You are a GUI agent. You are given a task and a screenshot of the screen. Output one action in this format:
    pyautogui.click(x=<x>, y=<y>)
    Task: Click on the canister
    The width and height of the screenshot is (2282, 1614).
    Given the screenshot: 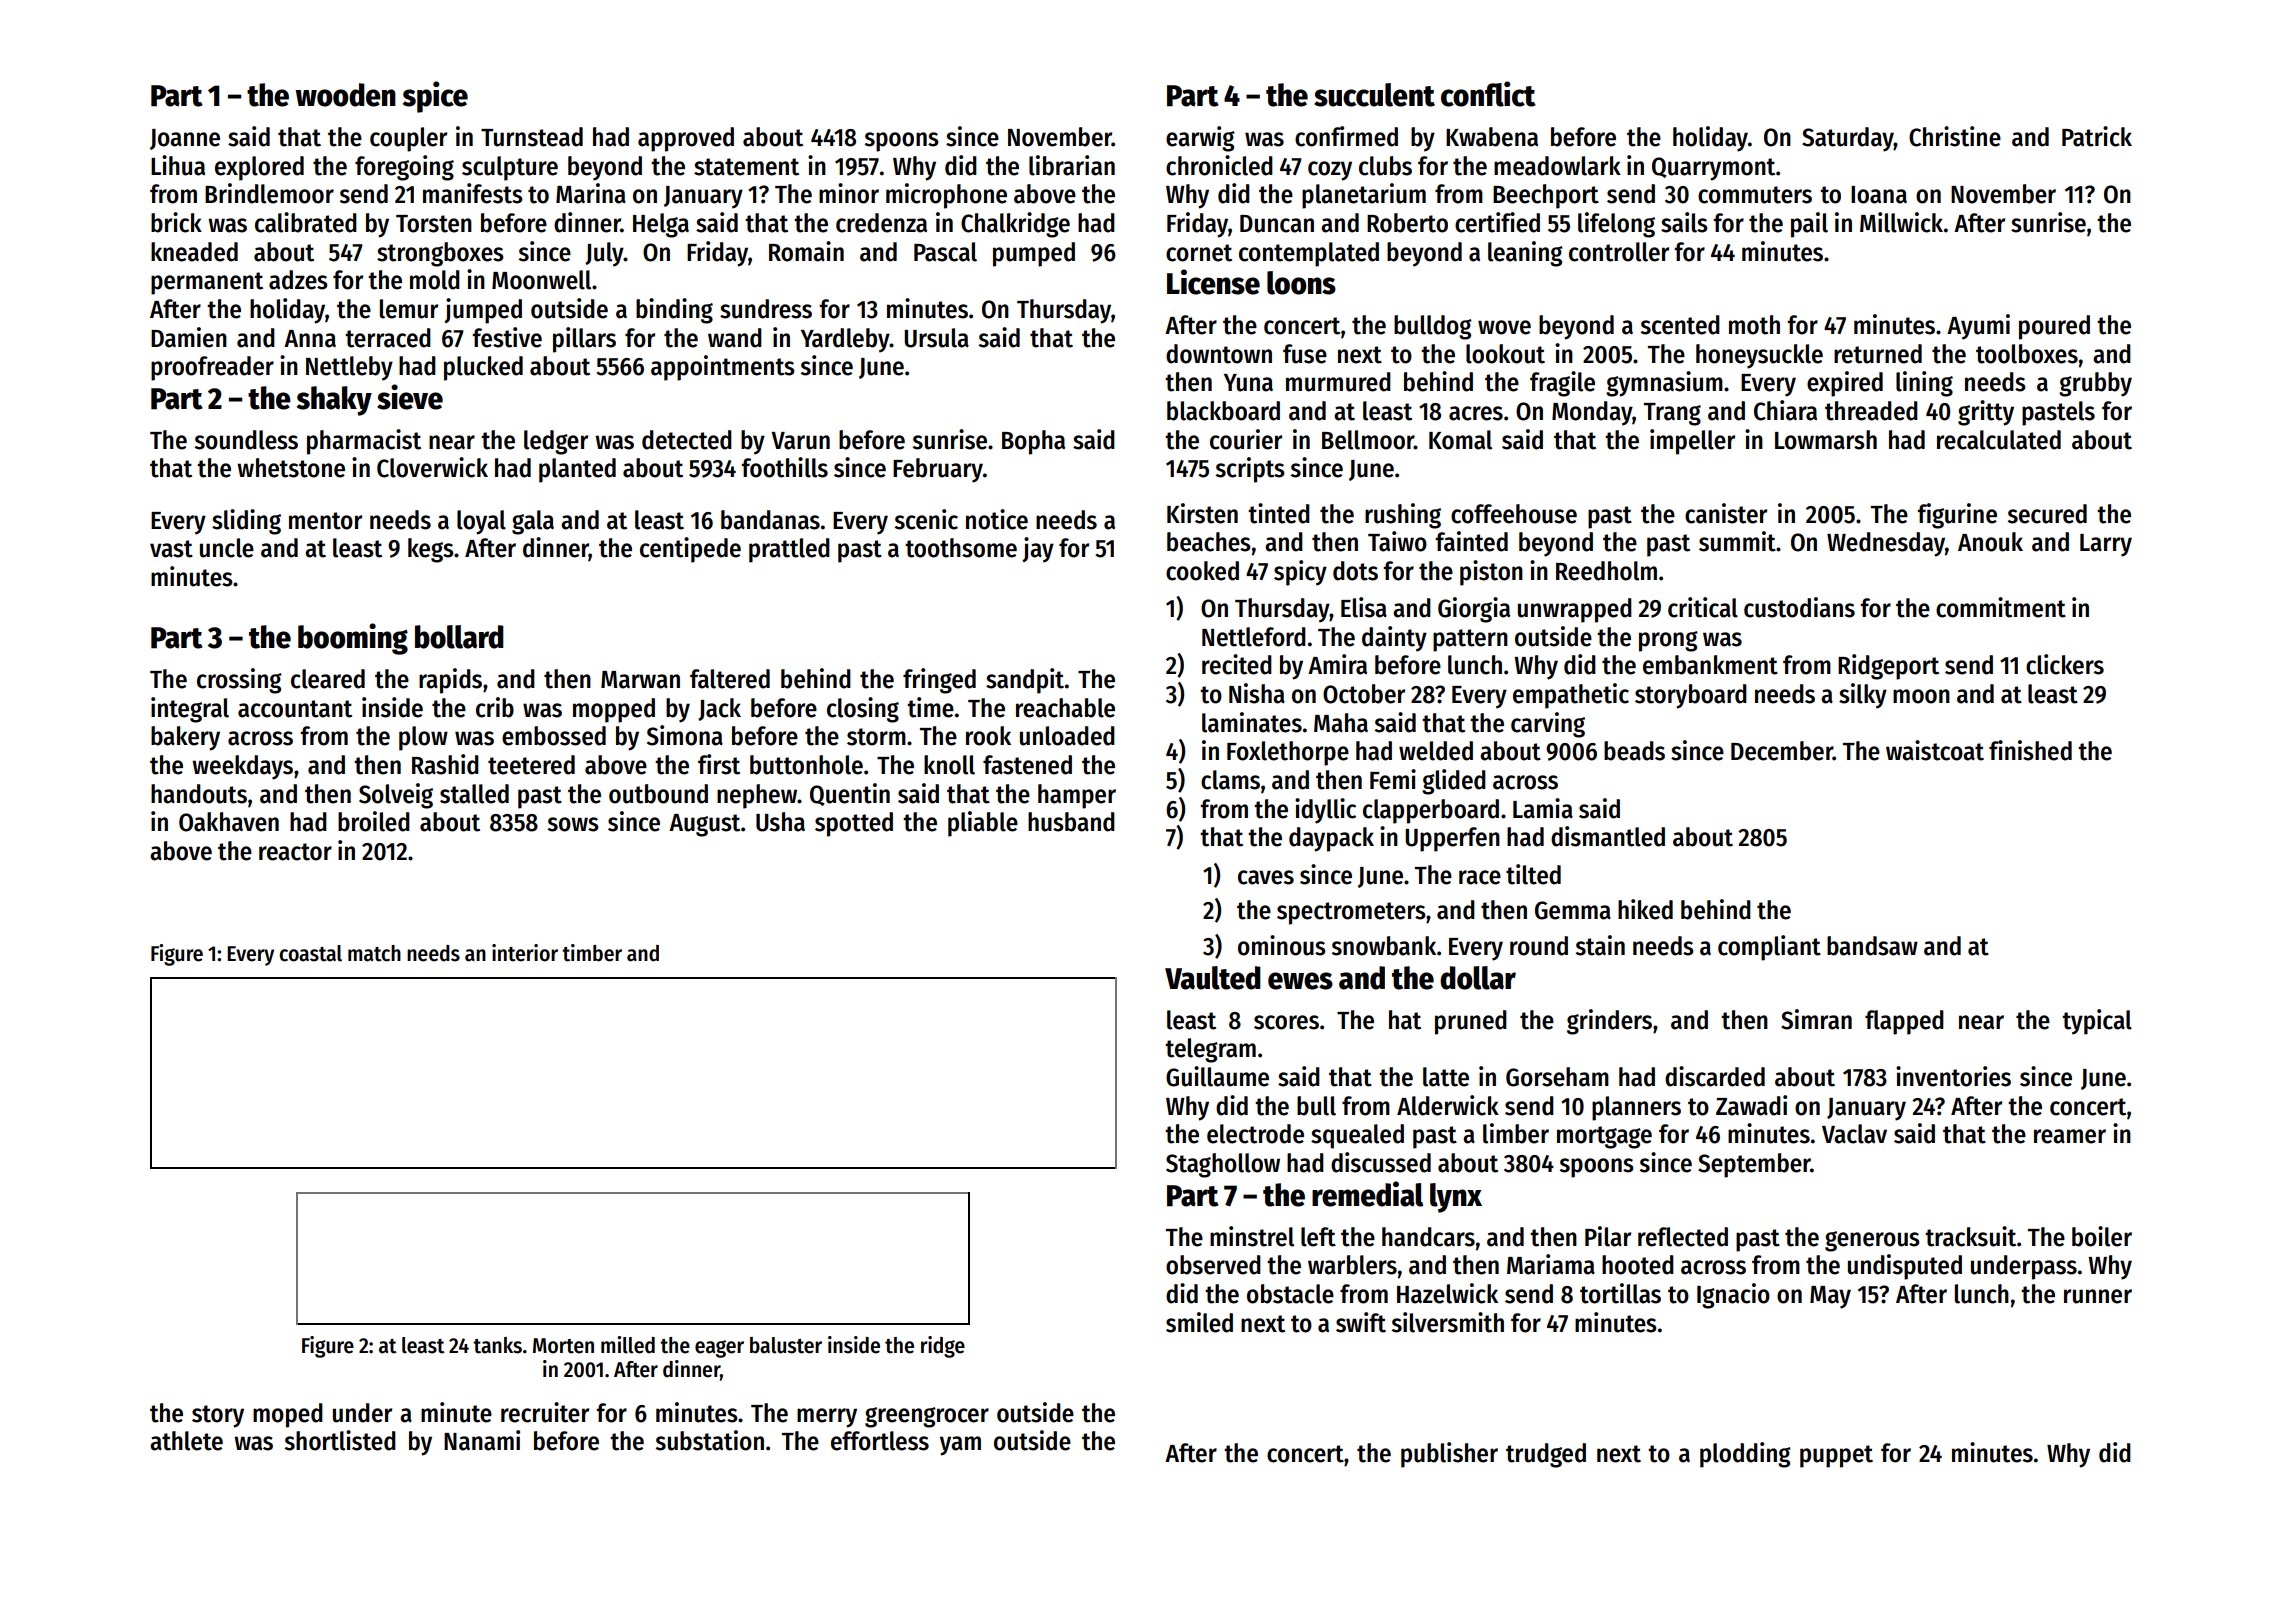 What is the action you would take?
    pyautogui.click(x=1726, y=513)
